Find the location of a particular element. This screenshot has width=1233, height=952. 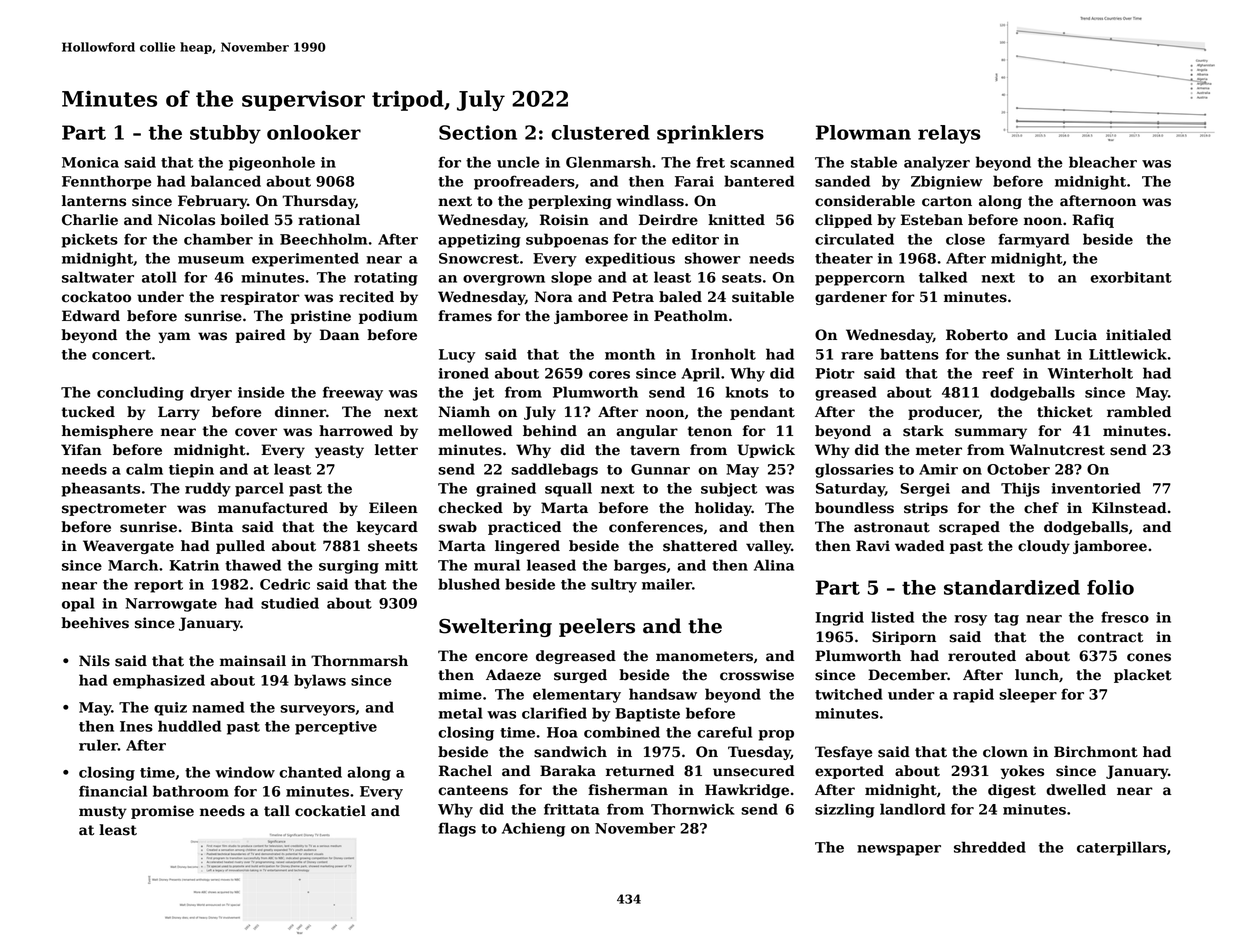

letter is located at coordinates (396, 450).
